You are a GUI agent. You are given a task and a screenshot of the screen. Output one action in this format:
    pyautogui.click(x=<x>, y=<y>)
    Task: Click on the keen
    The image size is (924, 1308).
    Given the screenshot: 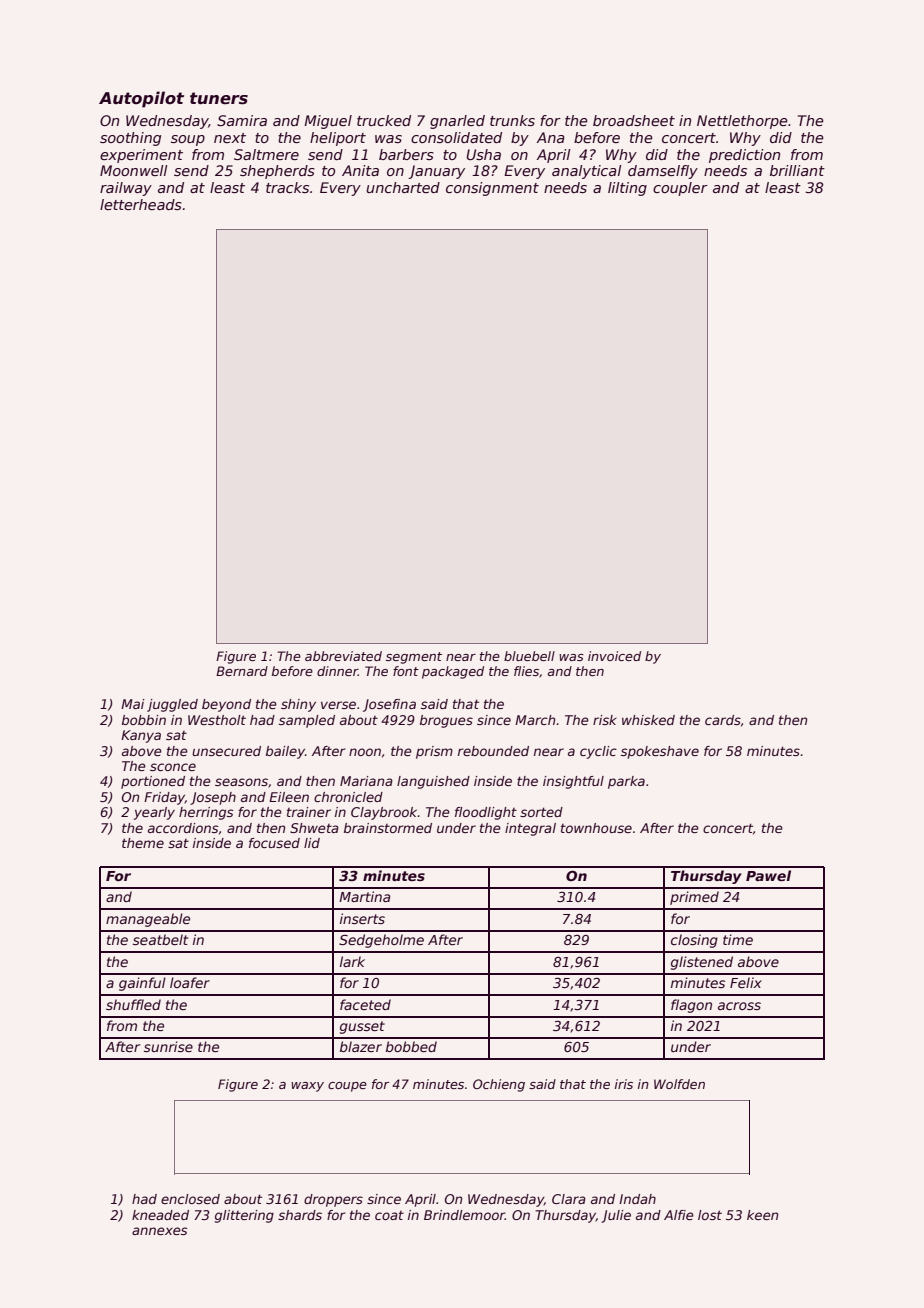 What is the action you would take?
    pyautogui.click(x=762, y=1215)
